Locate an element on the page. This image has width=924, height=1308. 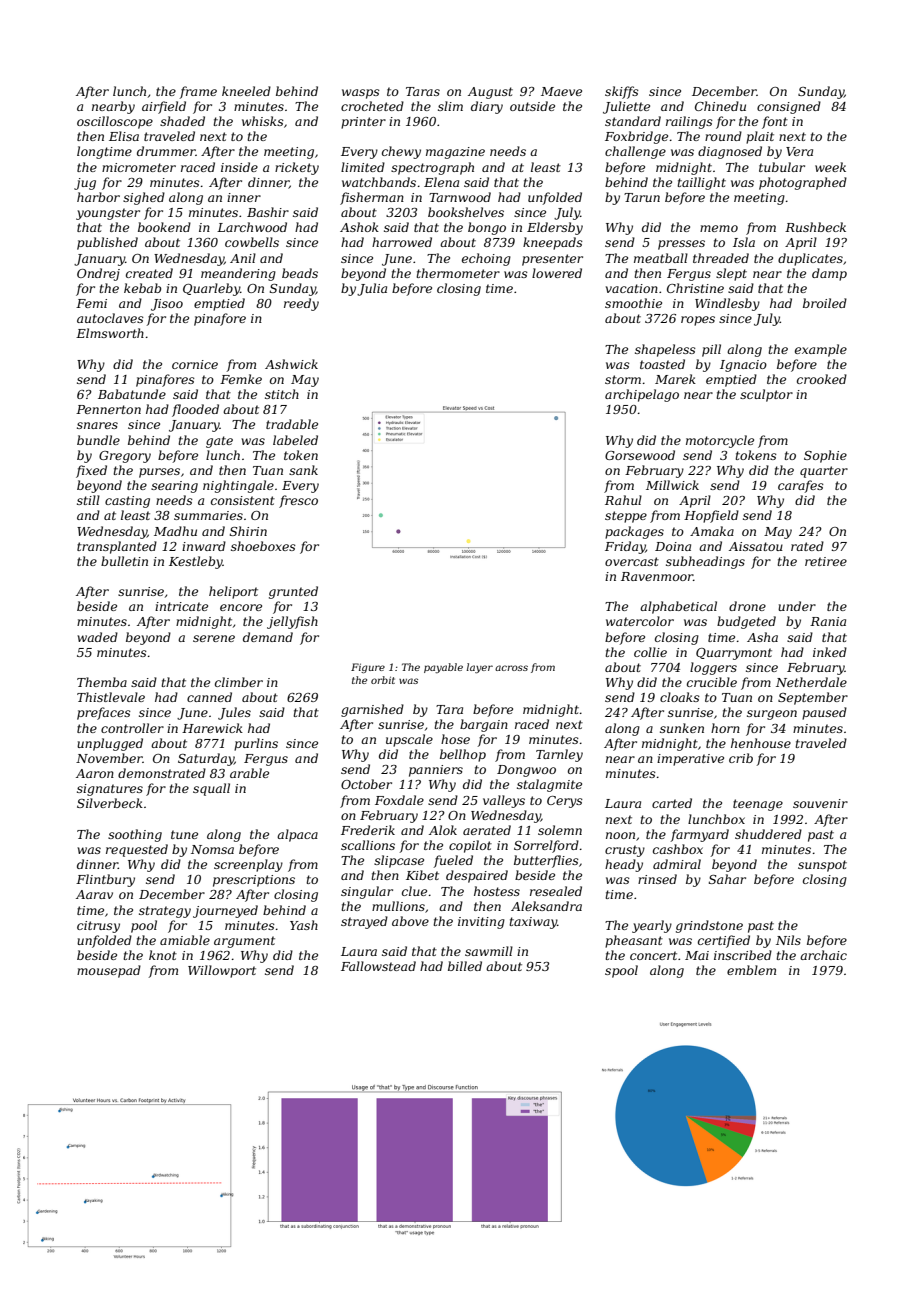
thermometer is located at coordinates (458, 273).
